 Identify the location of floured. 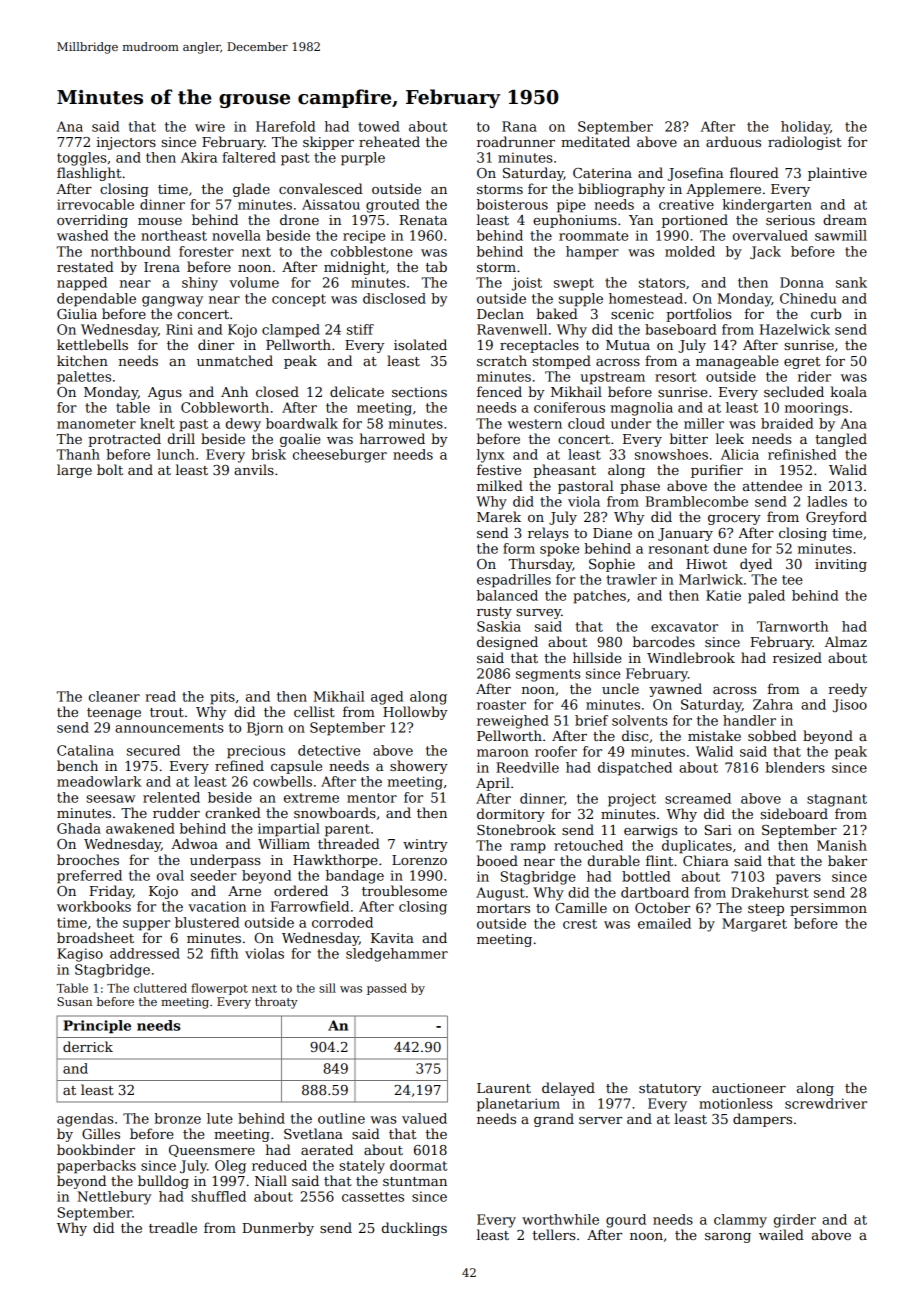
(754, 172).
